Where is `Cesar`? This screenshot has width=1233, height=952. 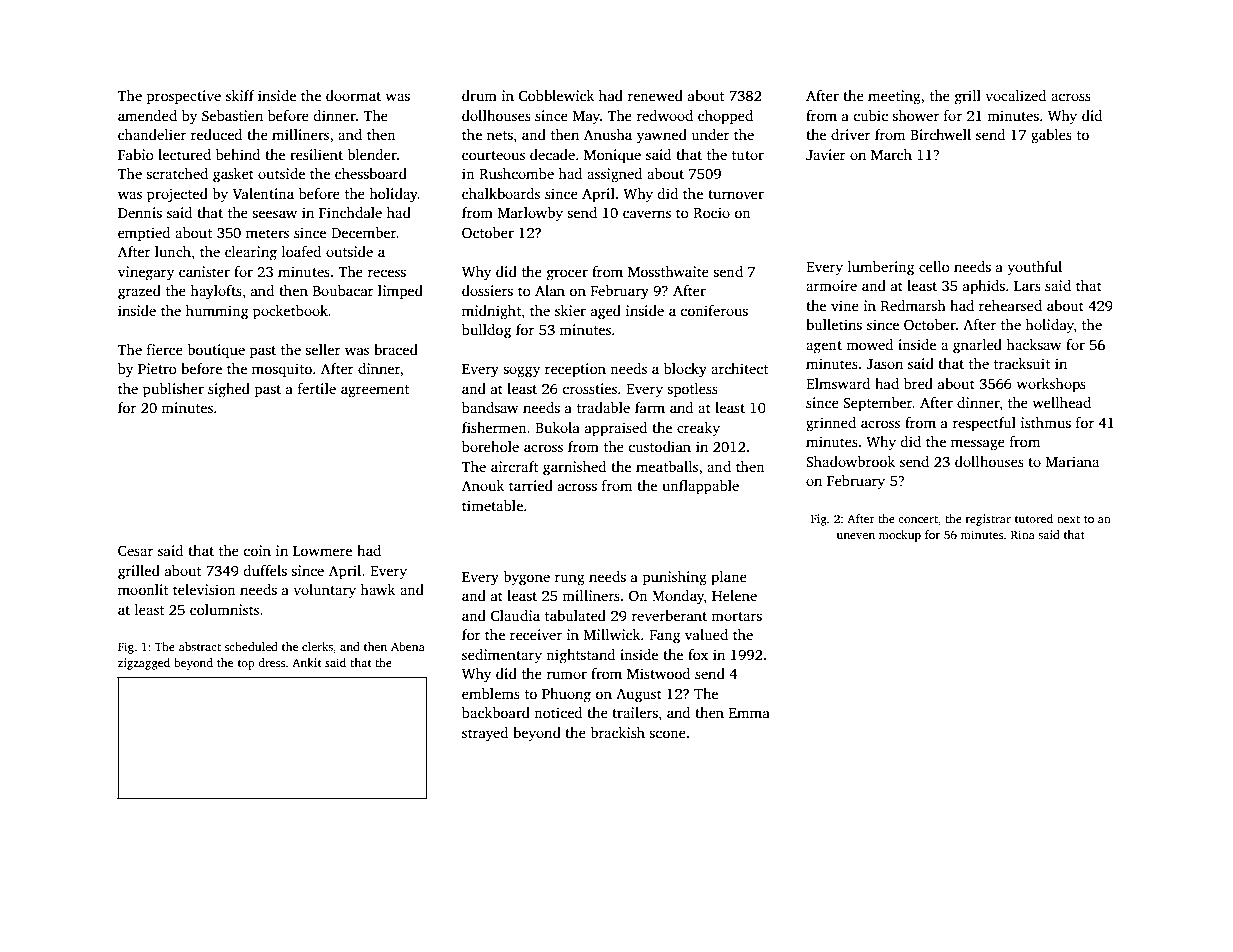
Cesar is located at coordinates (135, 550).
